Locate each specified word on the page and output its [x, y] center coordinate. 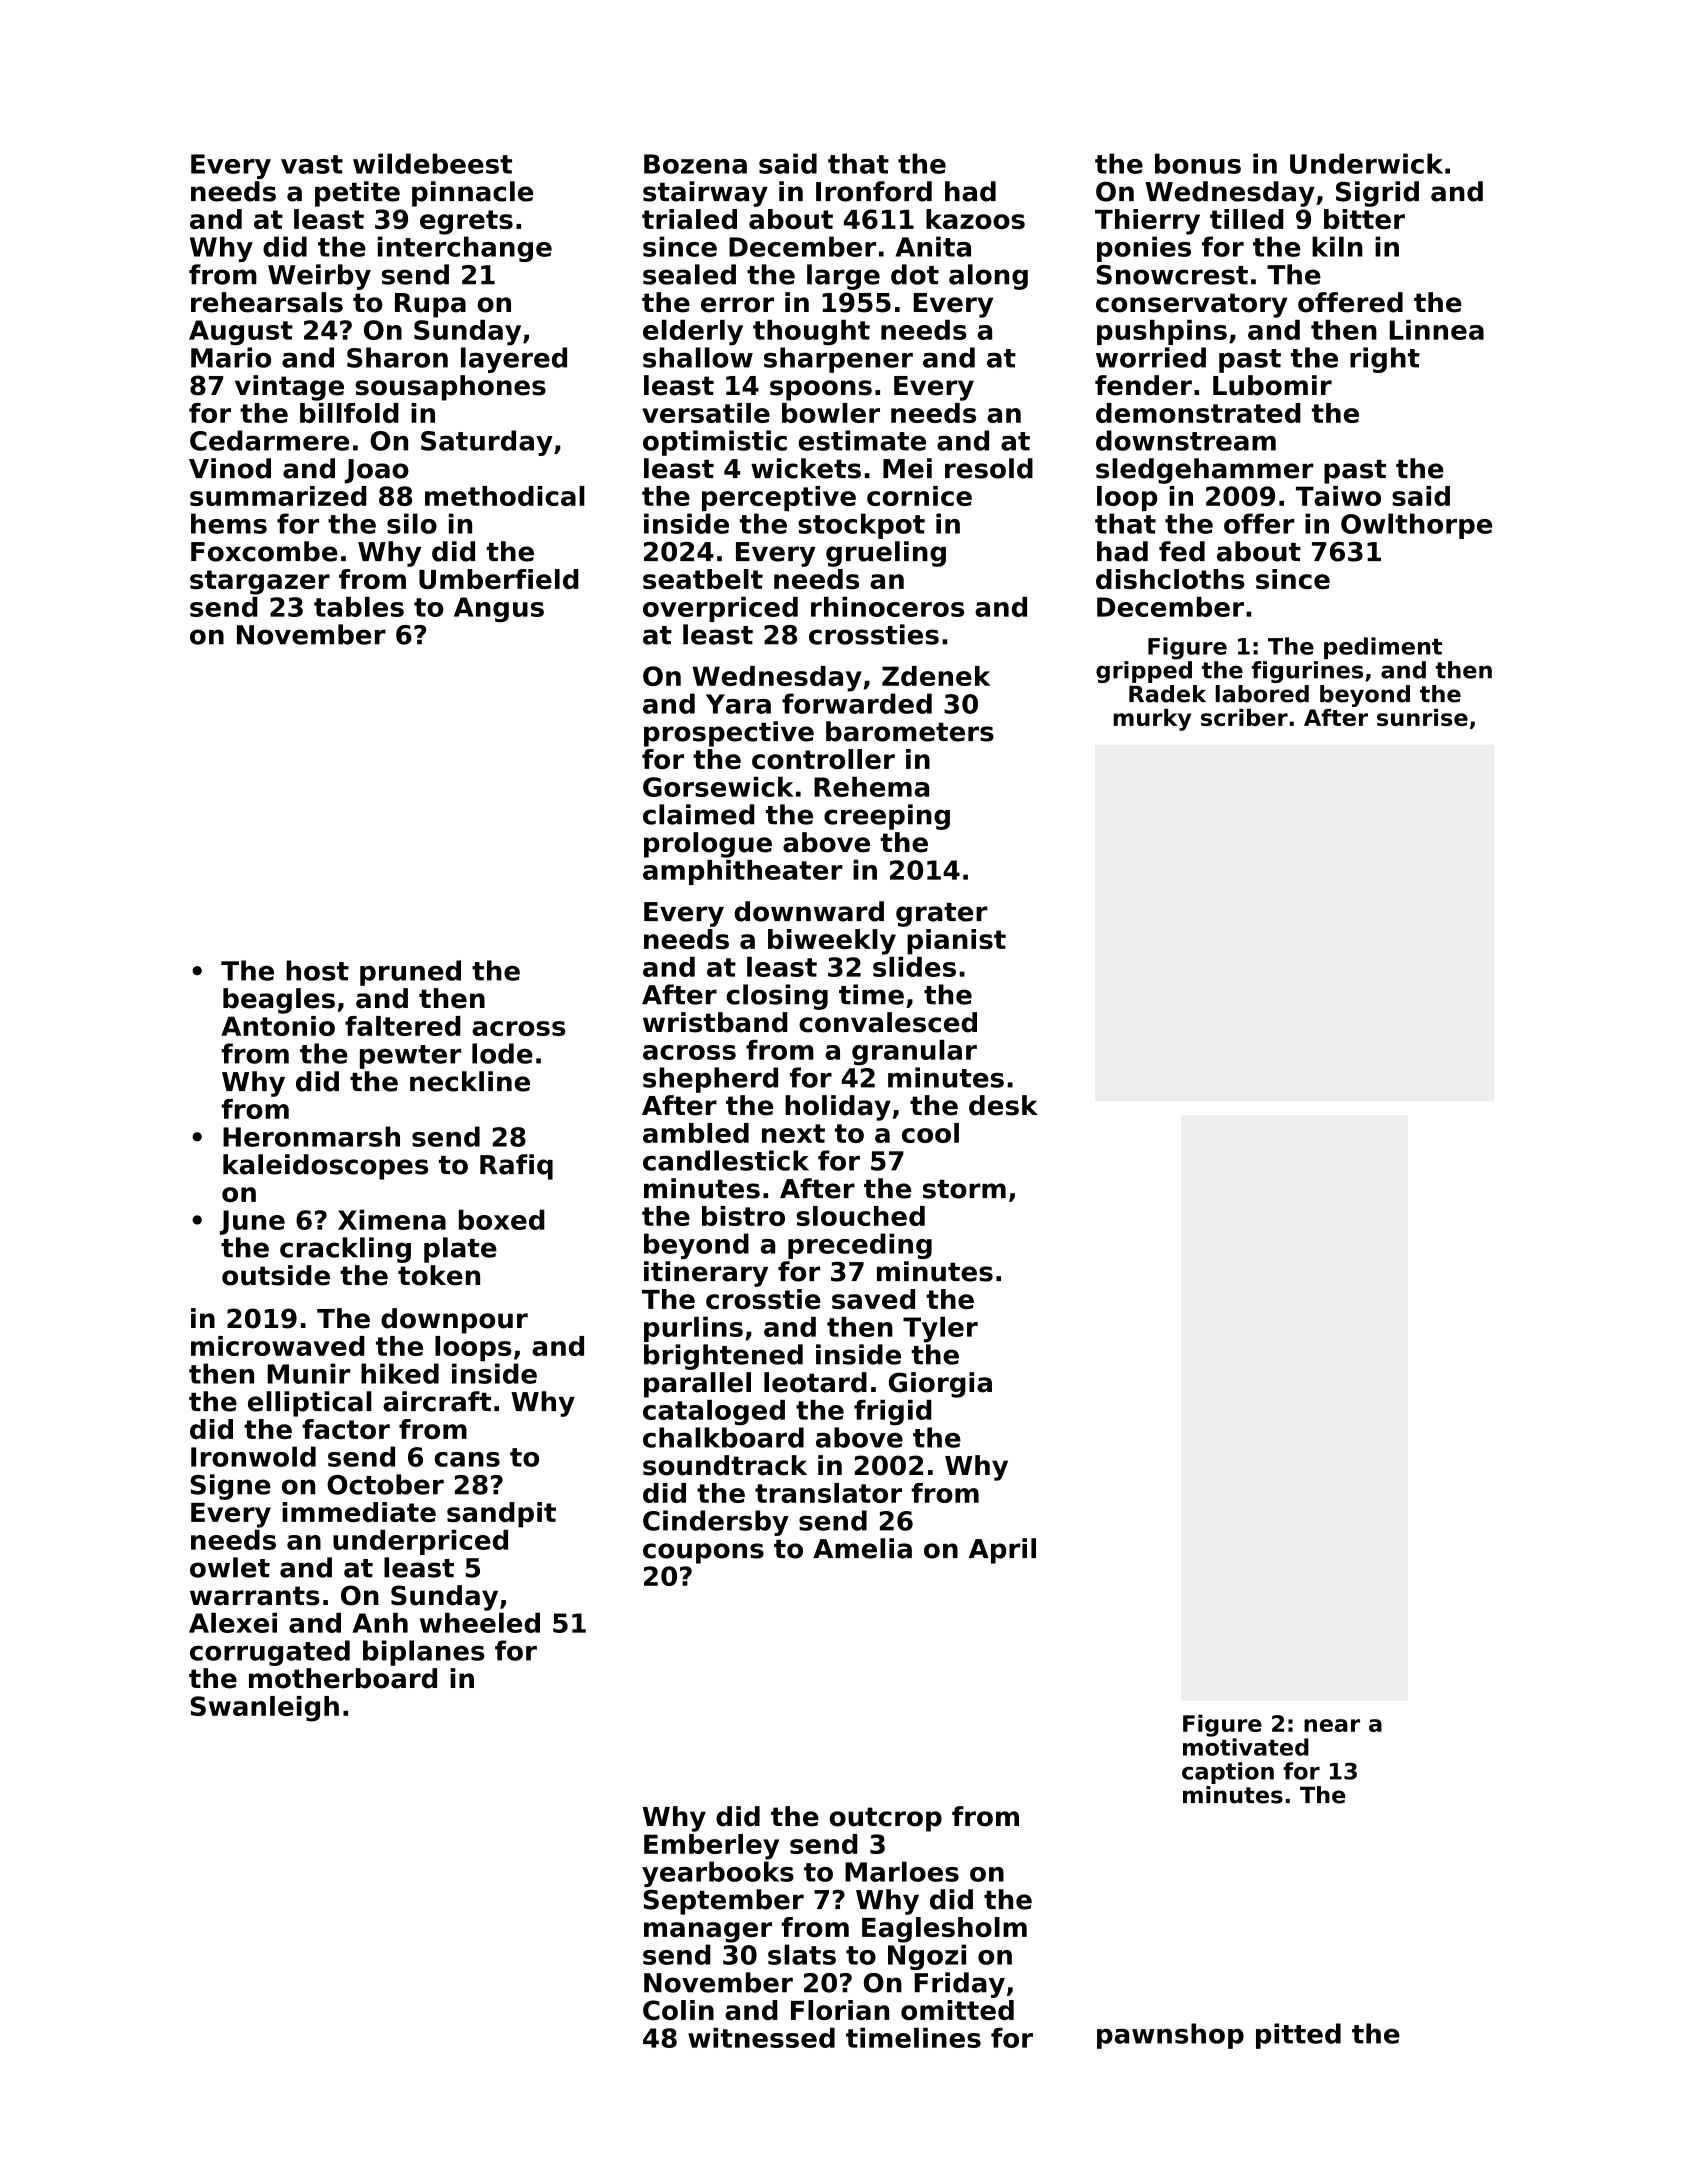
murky [1152, 720]
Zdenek [936, 676]
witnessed [761, 2038]
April [1002, 1551]
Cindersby [716, 1523]
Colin [678, 2010]
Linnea [1437, 330]
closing [777, 997]
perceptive [779, 498]
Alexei [233, 1623]
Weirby [319, 277]
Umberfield [499, 579]
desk [1003, 1105]
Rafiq [516, 1167]
